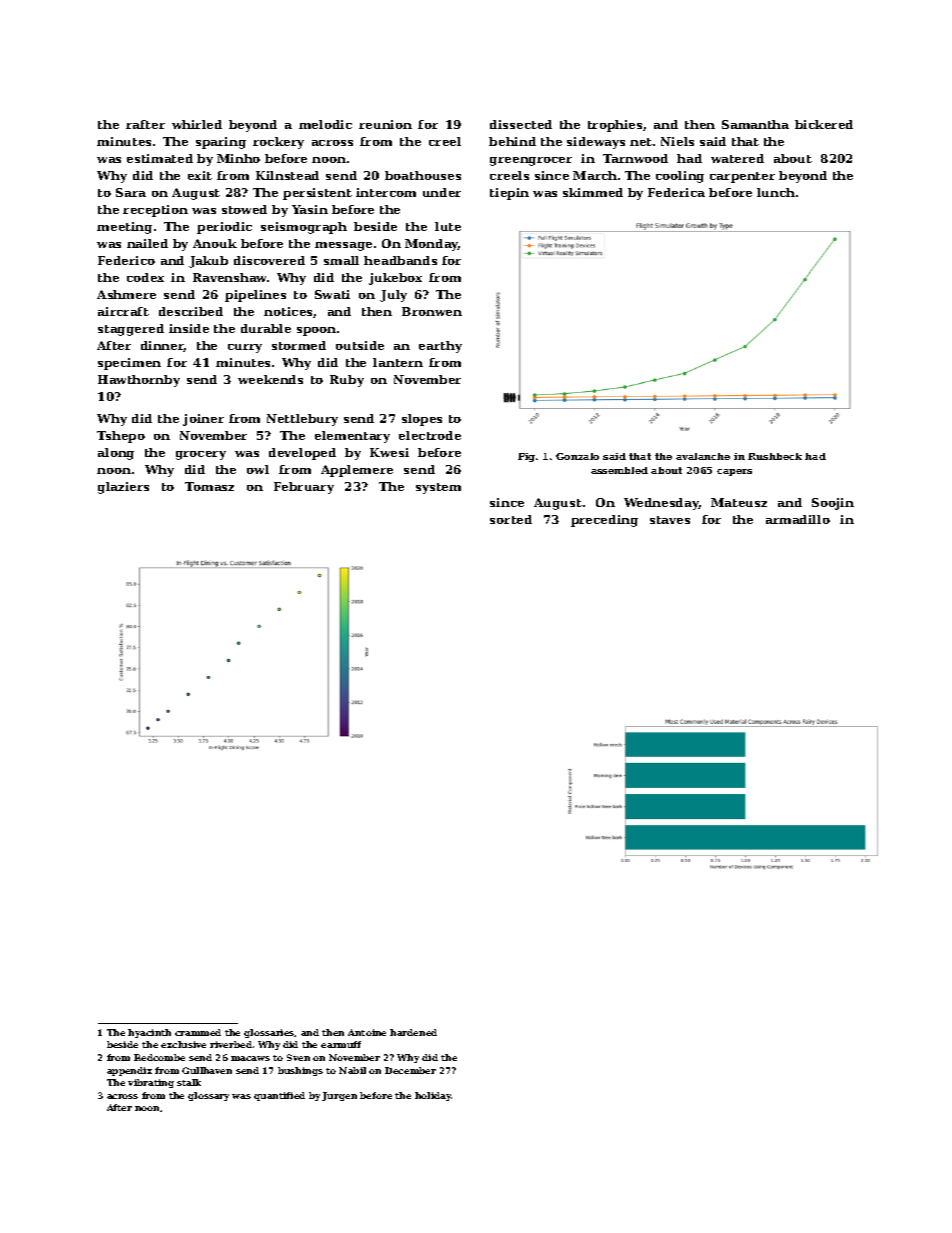 This screenshot has width=952, height=1233. Describe the element at coordinates (440, 347) in the screenshot. I see `earthy` at that location.
